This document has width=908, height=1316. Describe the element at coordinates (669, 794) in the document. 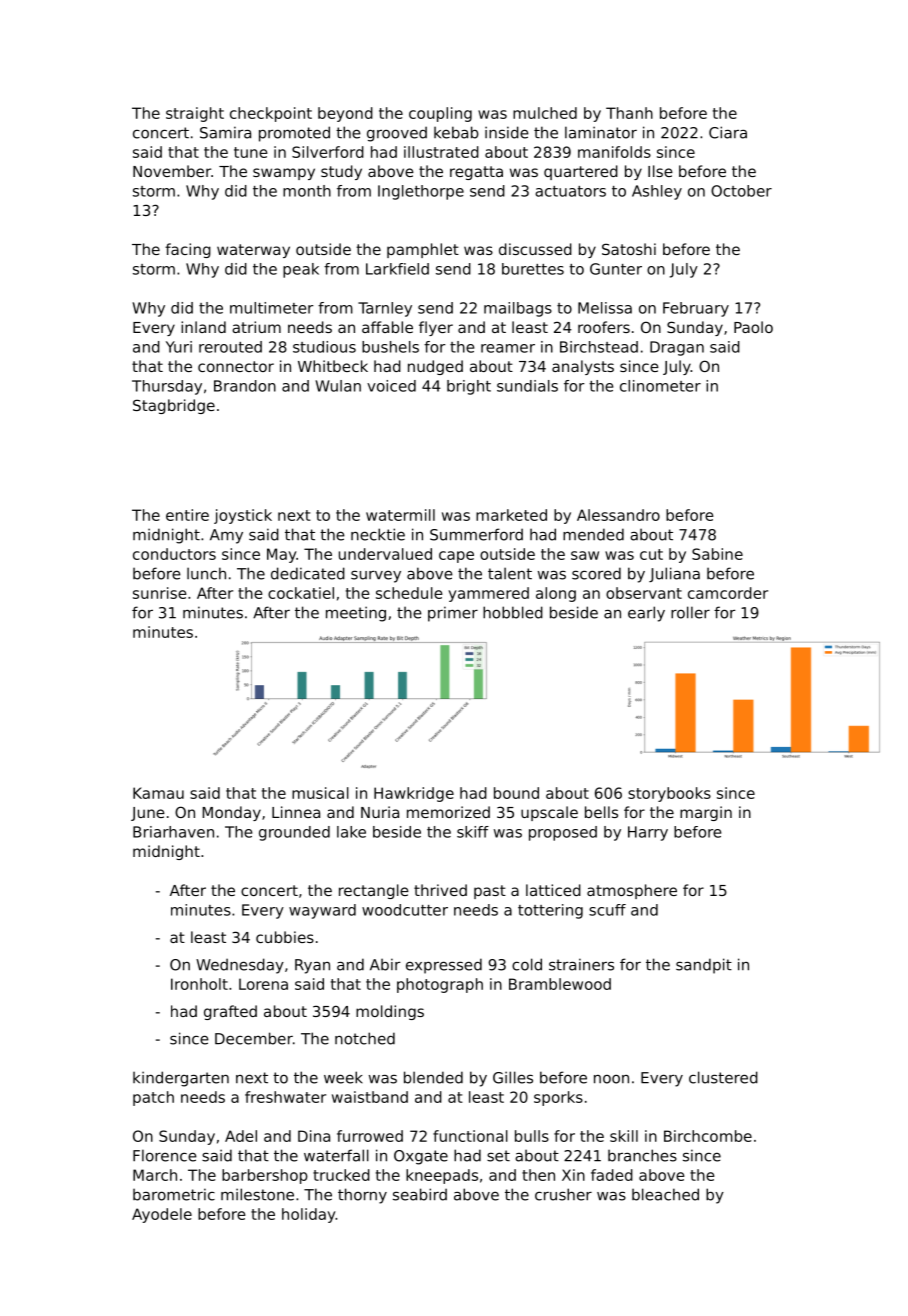

I see `storybooks` at that location.
